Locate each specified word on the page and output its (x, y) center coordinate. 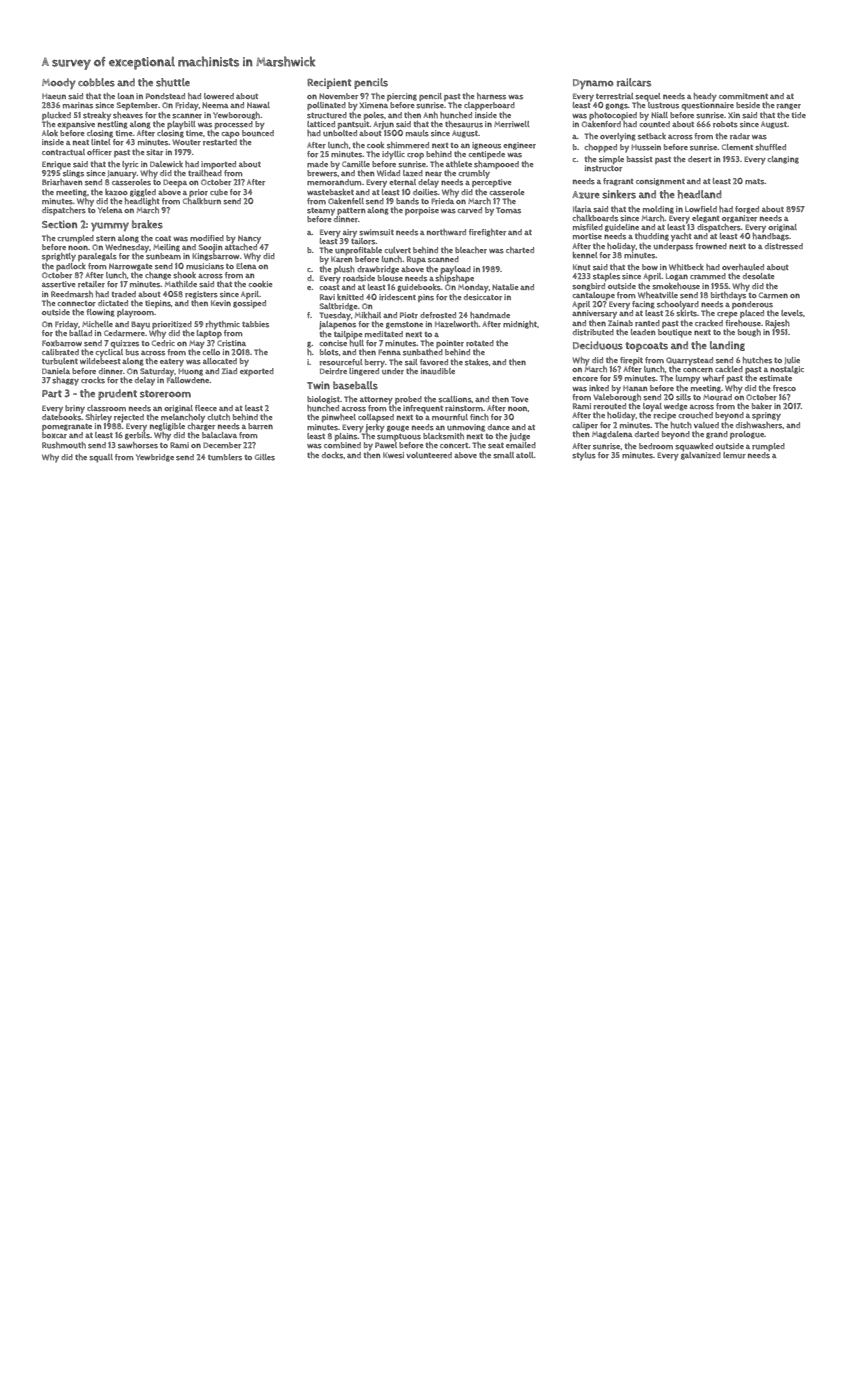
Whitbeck (686, 267)
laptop (209, 334)
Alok (50, 133)
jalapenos (337, 325)
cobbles (96, 82)
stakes (477, 362)
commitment (743, 96)
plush (344, 270)
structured (327, 115)
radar (740, 136)
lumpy (688, 379)
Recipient (329, 83)
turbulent (60, 361)
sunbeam (163, 256)
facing (643, 305)
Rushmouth (64, 445)
